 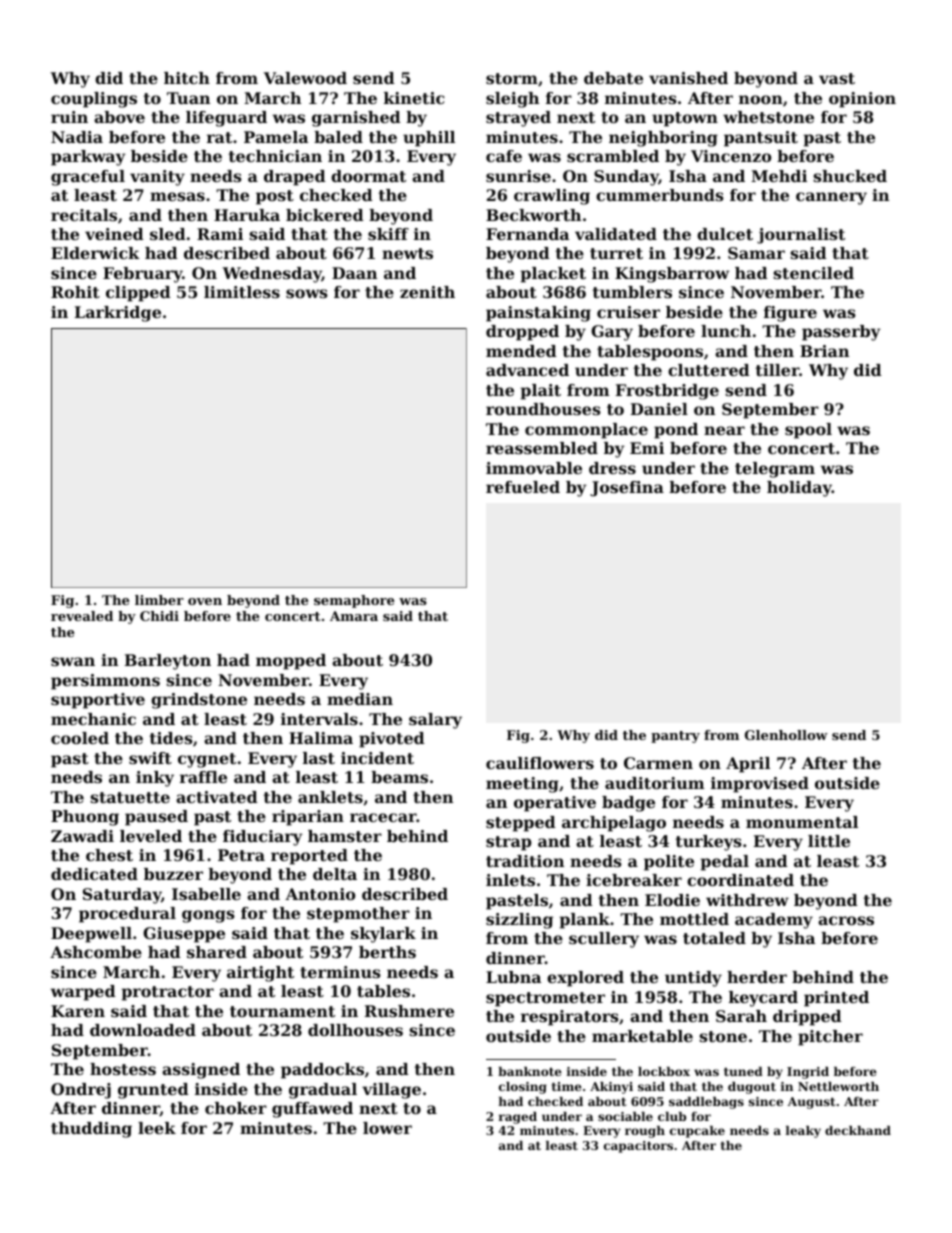 What do you see at coordinates (512, 78) in the screenshot?
I see `storm` at bounding box center [512, 78].
